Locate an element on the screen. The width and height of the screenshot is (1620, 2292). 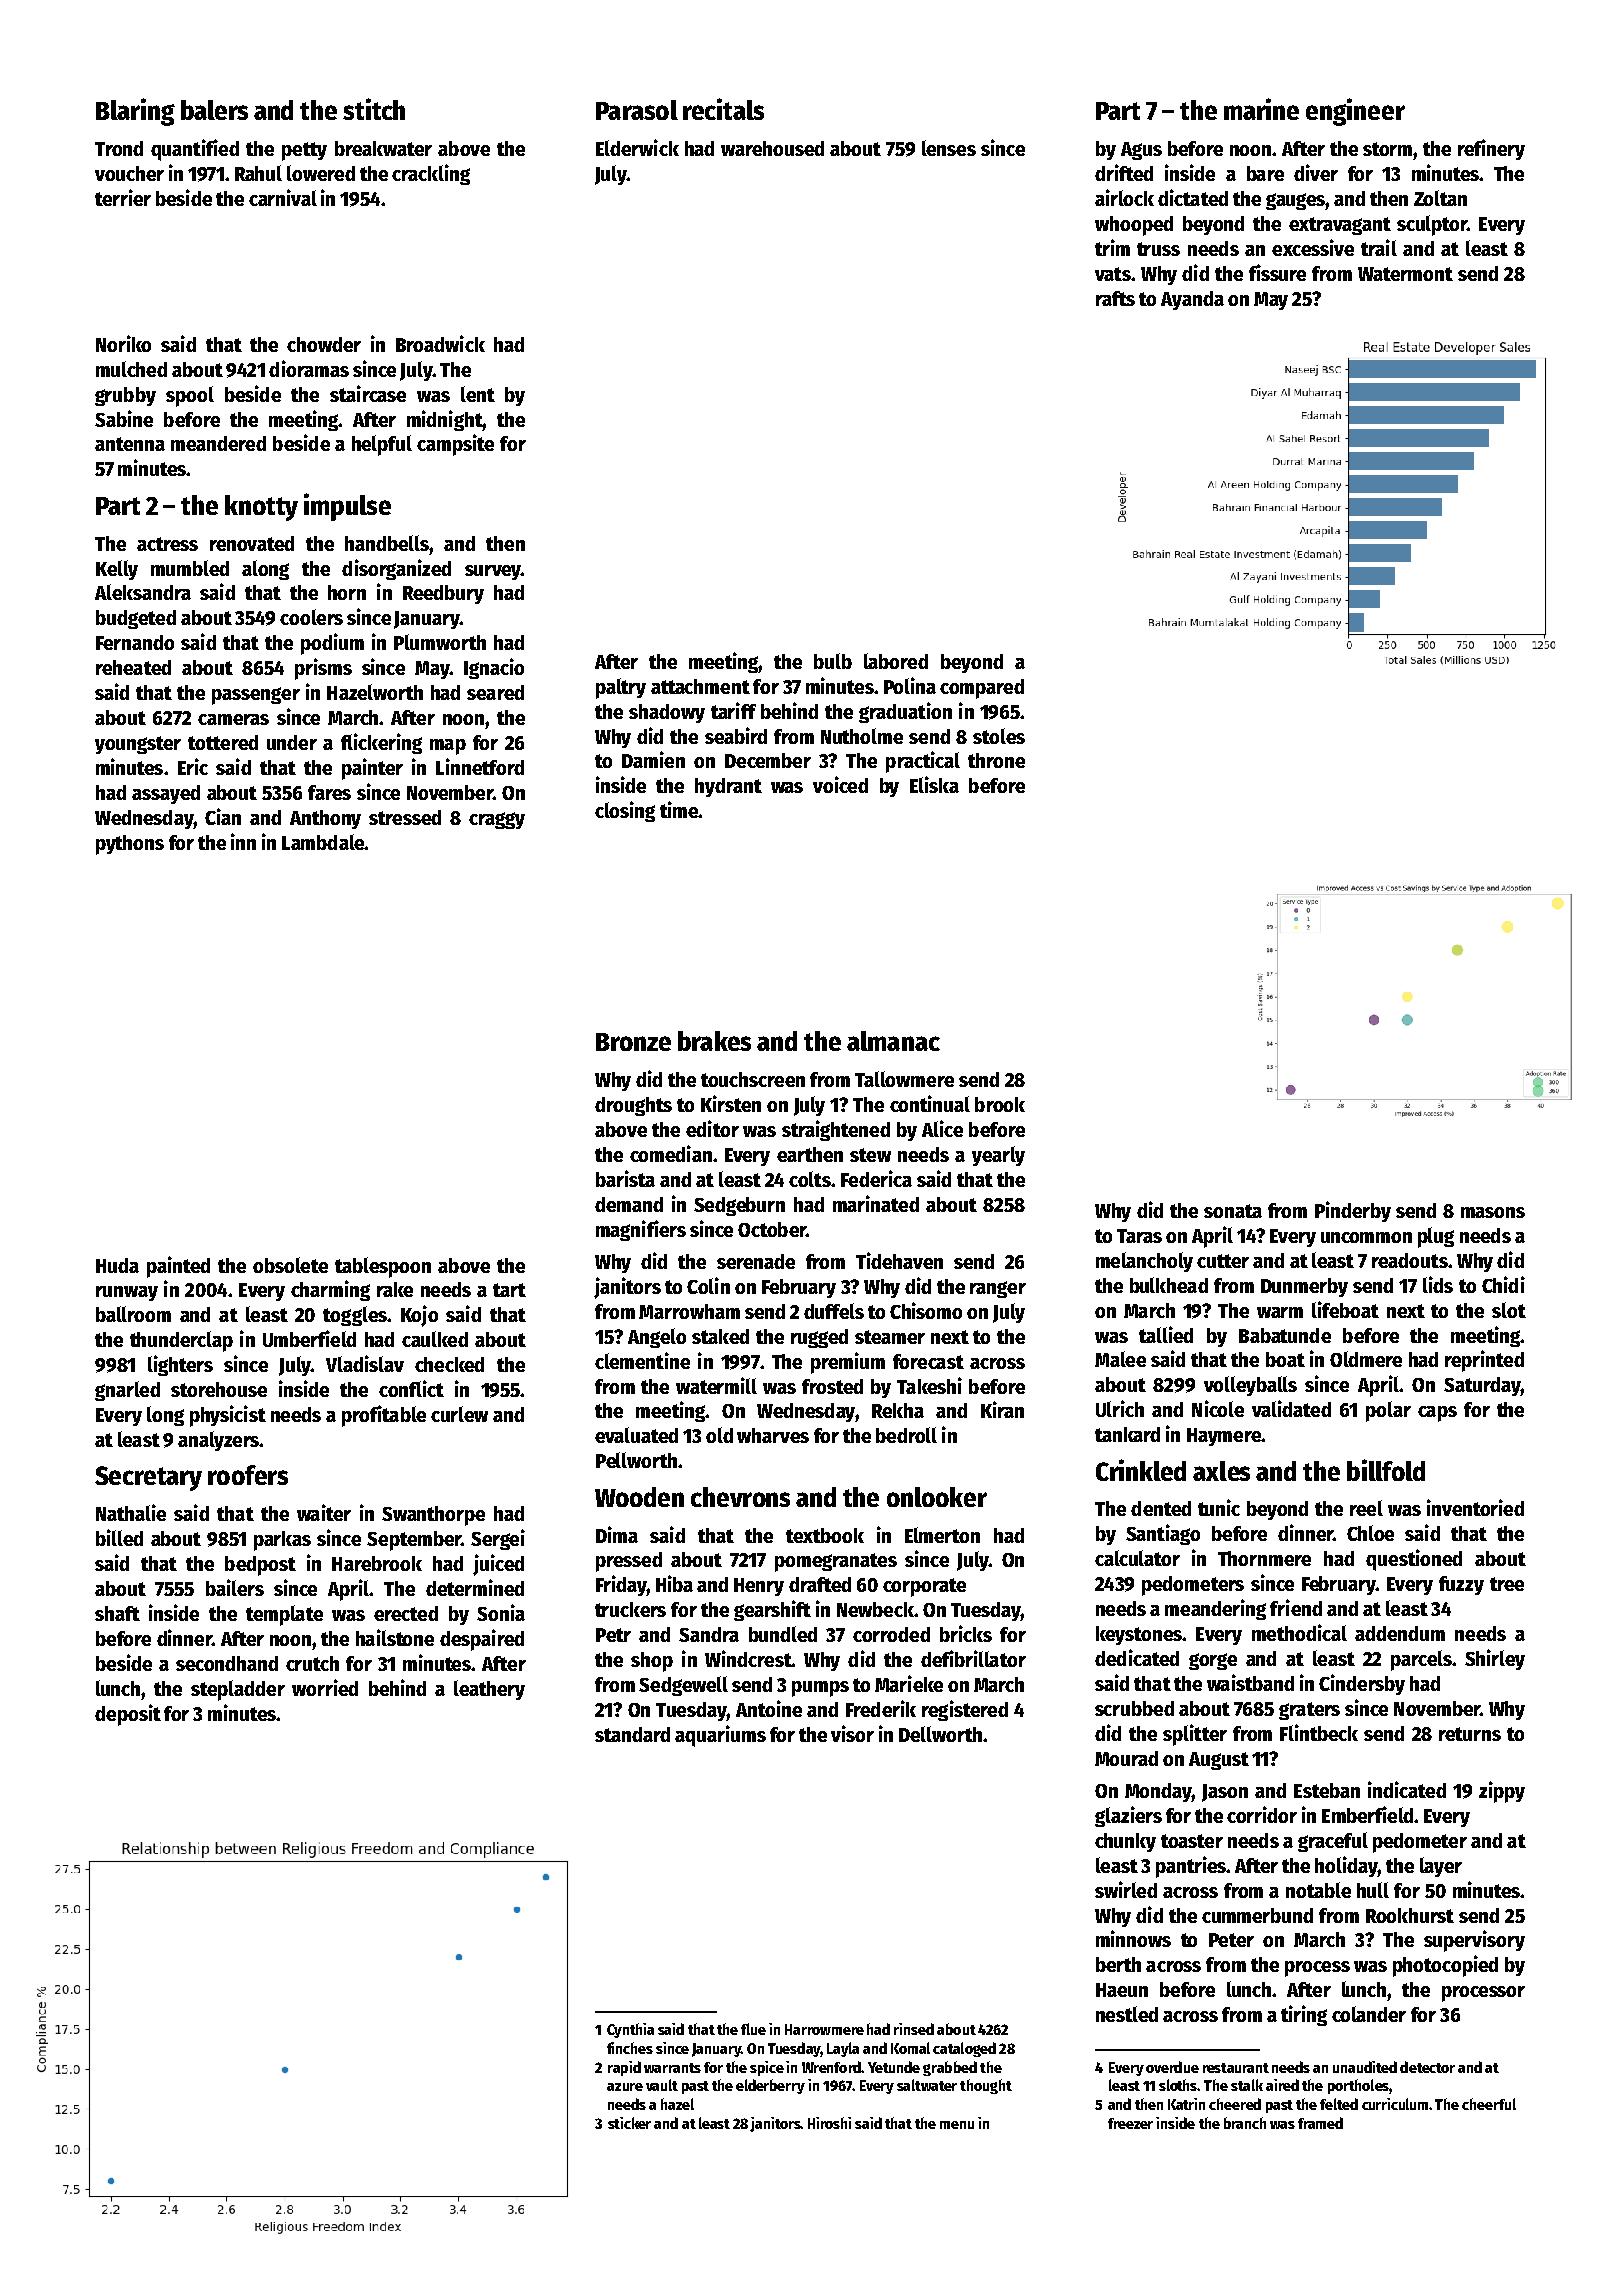
standard is located at coordinates (632, 1734).
